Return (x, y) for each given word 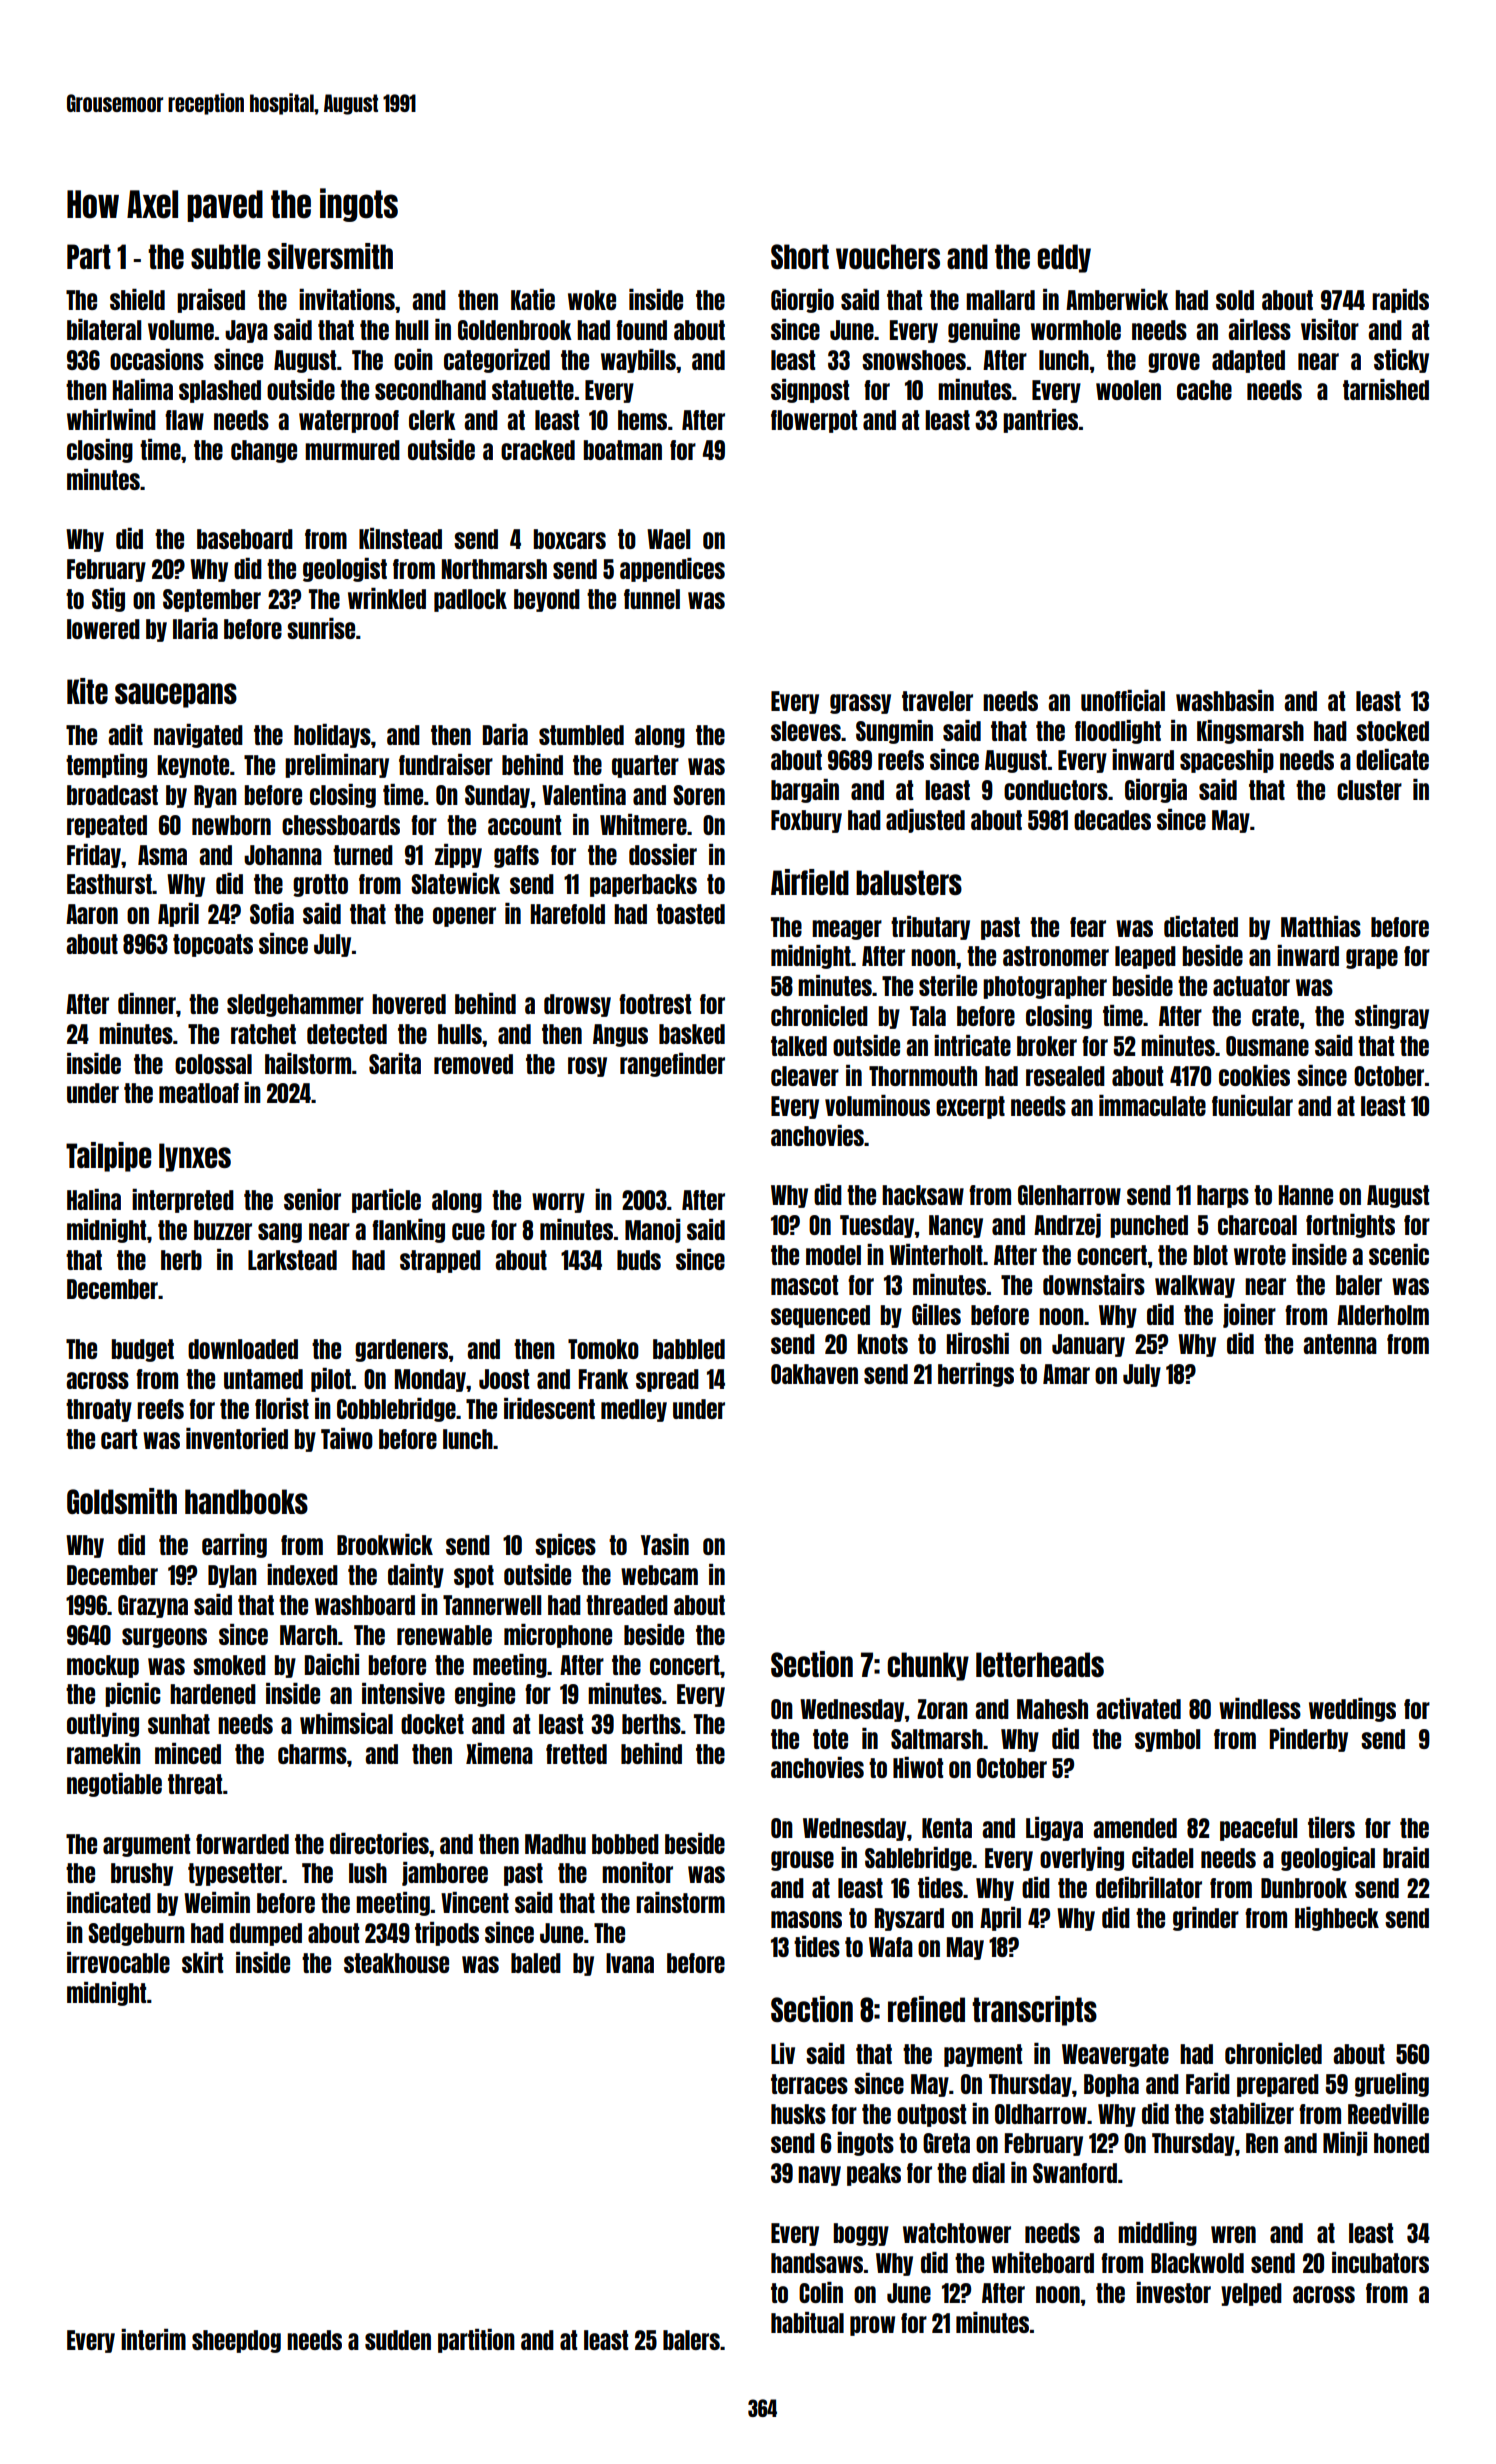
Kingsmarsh (1250, 732)
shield (137, 299)
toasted (690, 914)
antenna (1340, 1344)
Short (800, 256)
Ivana (630, 1963)
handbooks (246, 1501)
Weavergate (1115, 2055)
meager (847, 930)
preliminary (337, 766)
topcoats (213, 945)
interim (153, 2339)
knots (882, 1344)
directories (379, 1843)
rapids (1400, 301)
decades (1112, 820)
